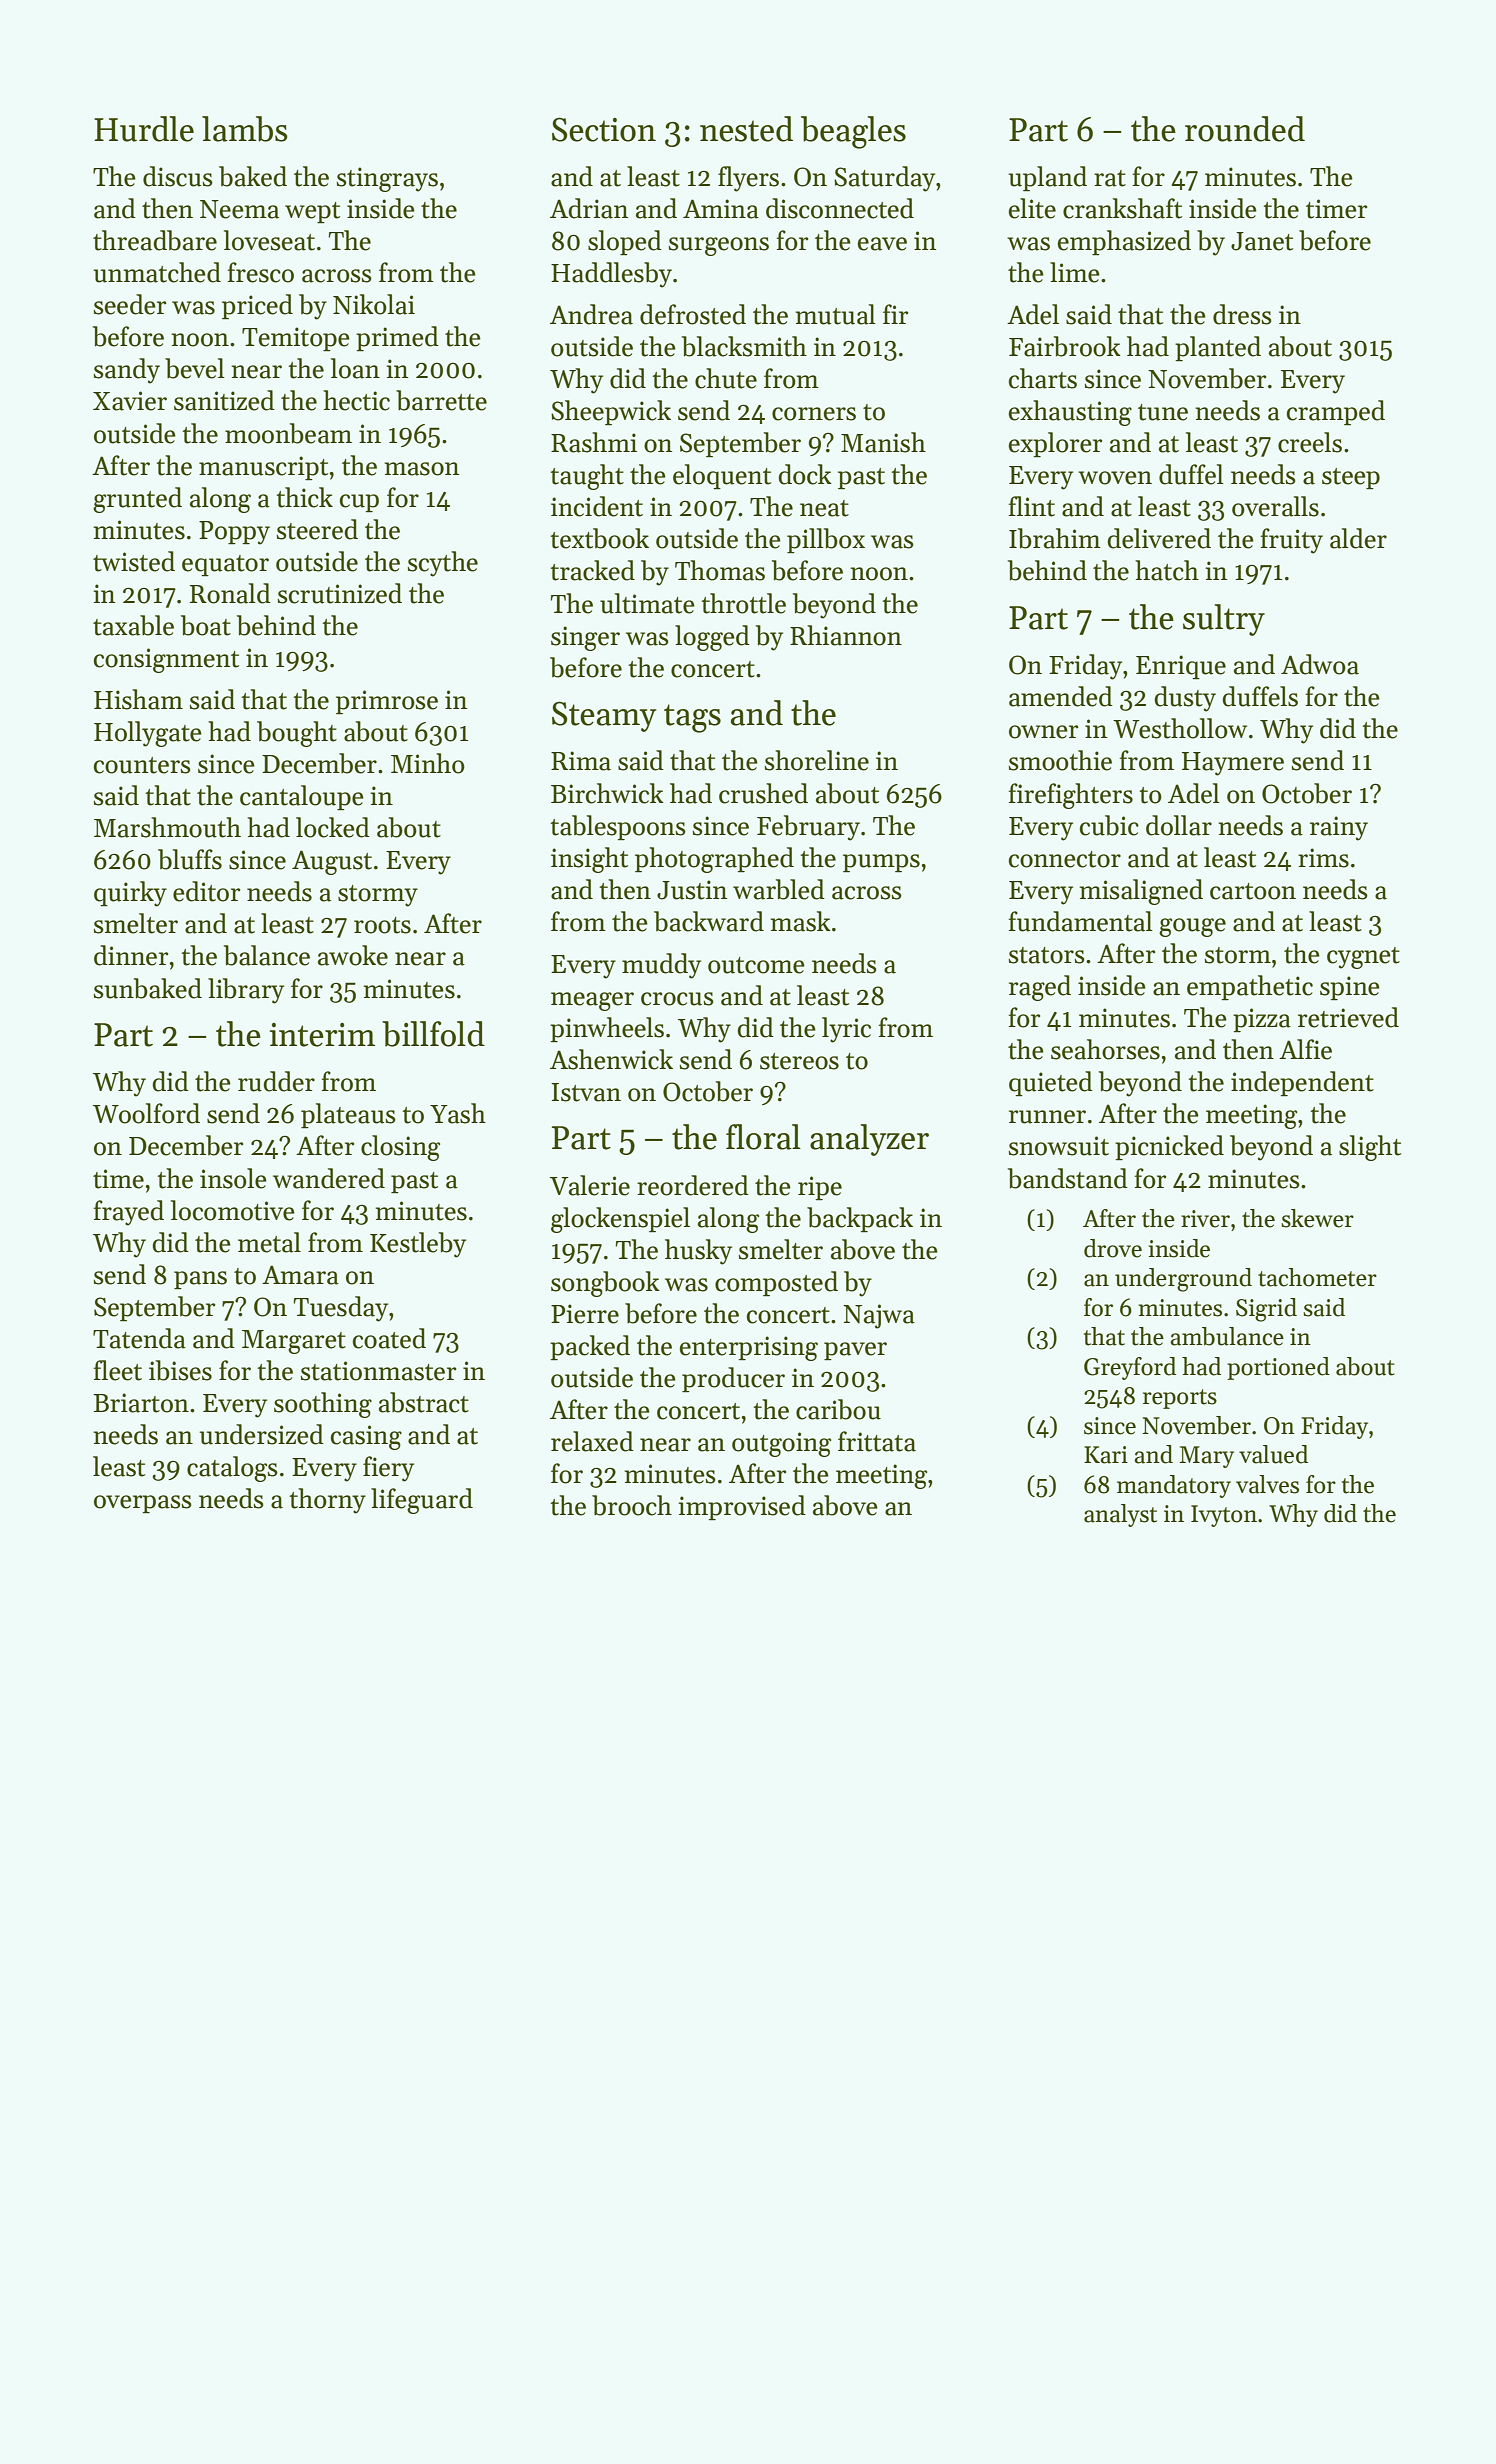 Image resolution: width=1496 pixels, height=2464 pixels. What do you see at coordinates (1320, 664) in the document?
I see `Adwoa` at bounding box center [1320, 664].
